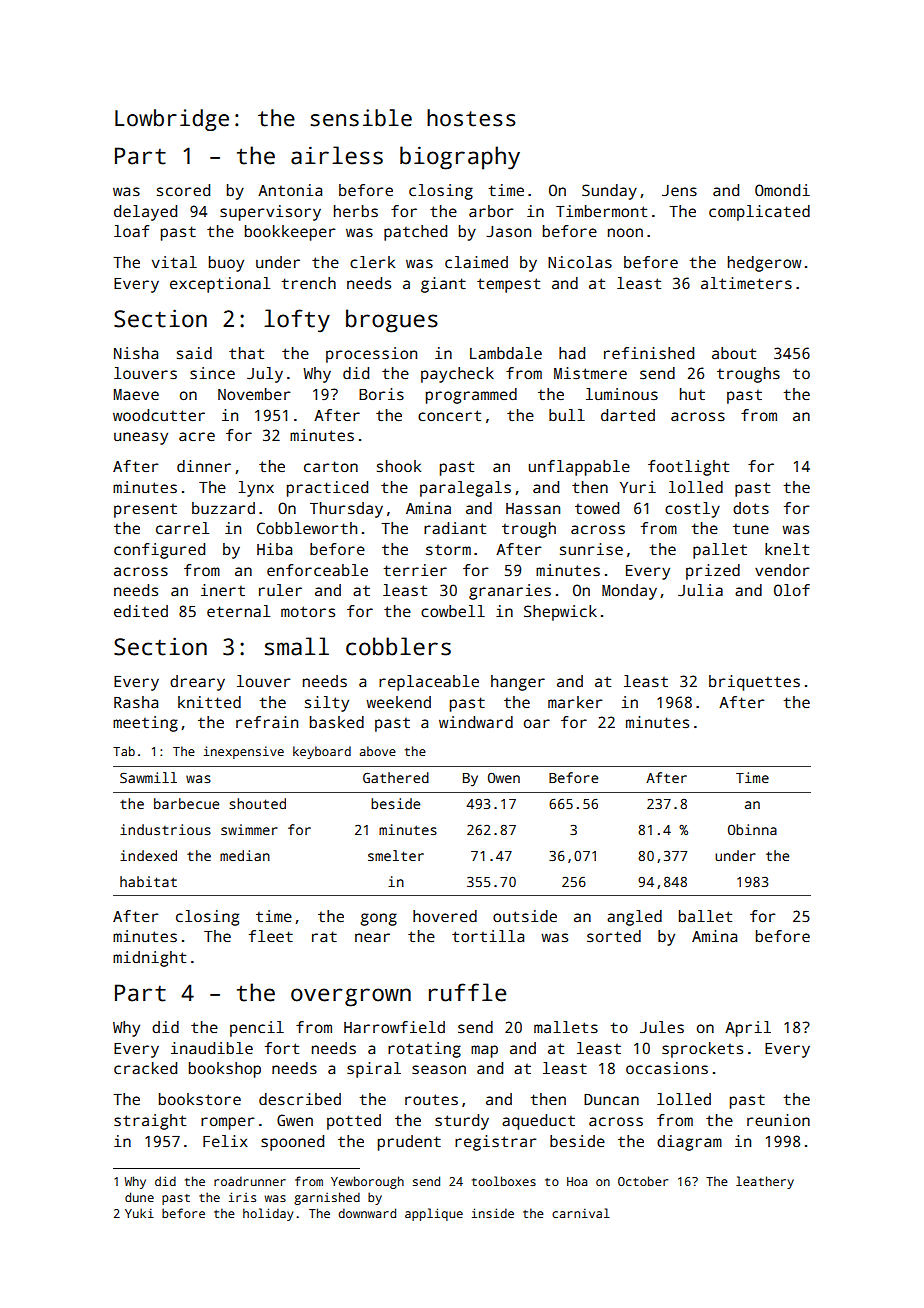  I want to click on Tab, so click(124, 751).
